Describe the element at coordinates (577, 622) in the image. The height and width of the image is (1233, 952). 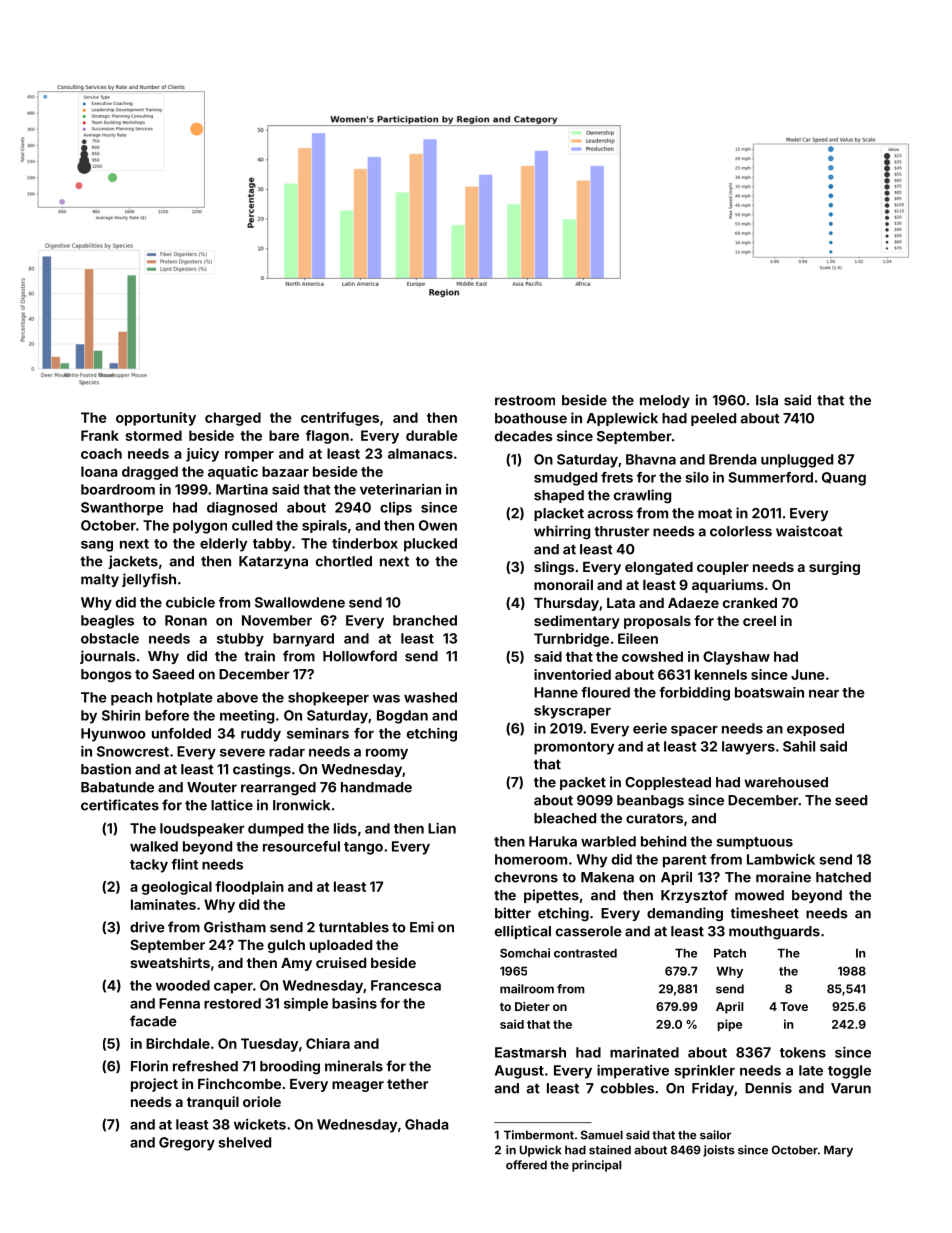
I see `sedimentary` at that location.
